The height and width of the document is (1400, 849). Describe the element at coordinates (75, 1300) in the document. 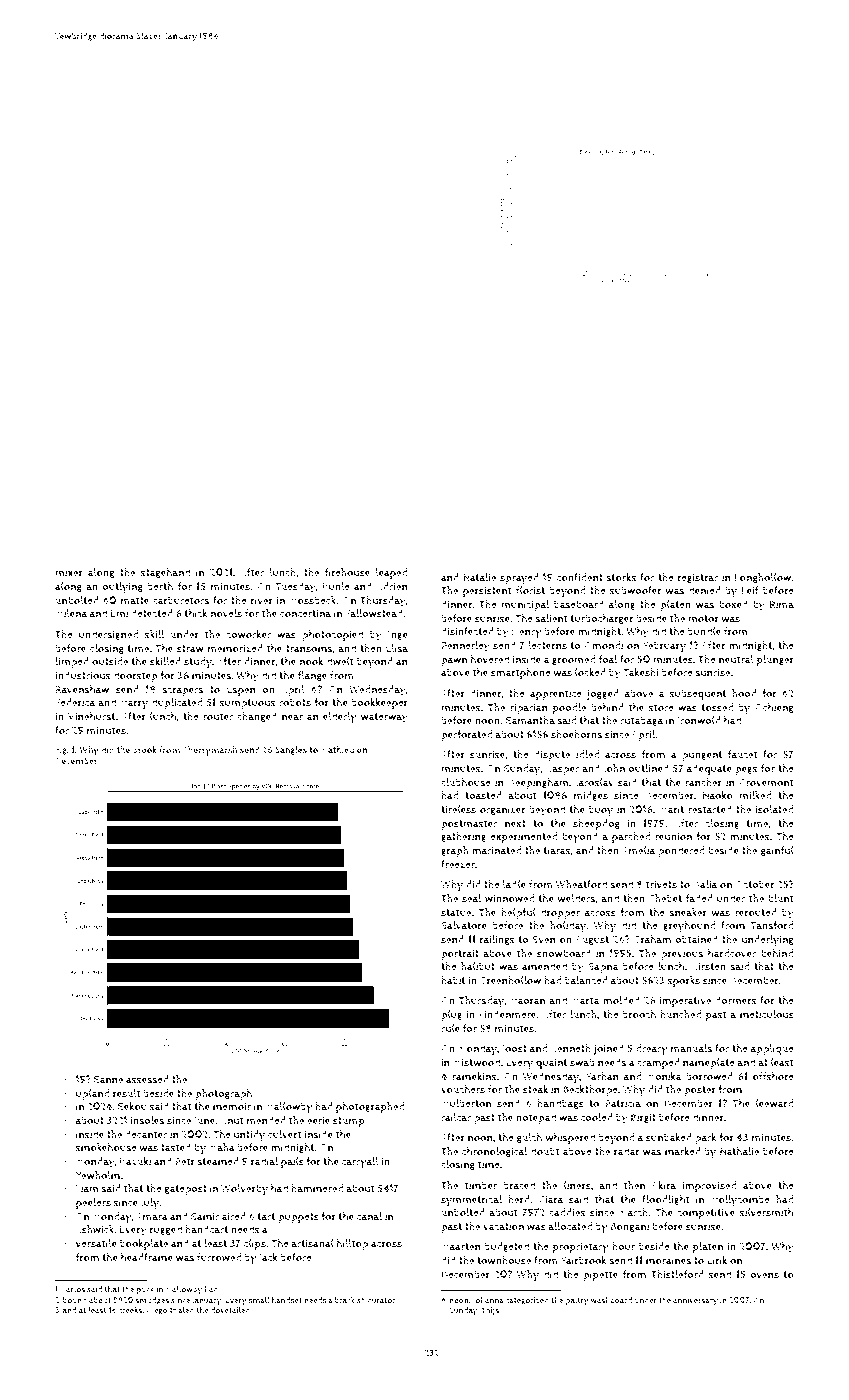

I see `bound` at that location.
